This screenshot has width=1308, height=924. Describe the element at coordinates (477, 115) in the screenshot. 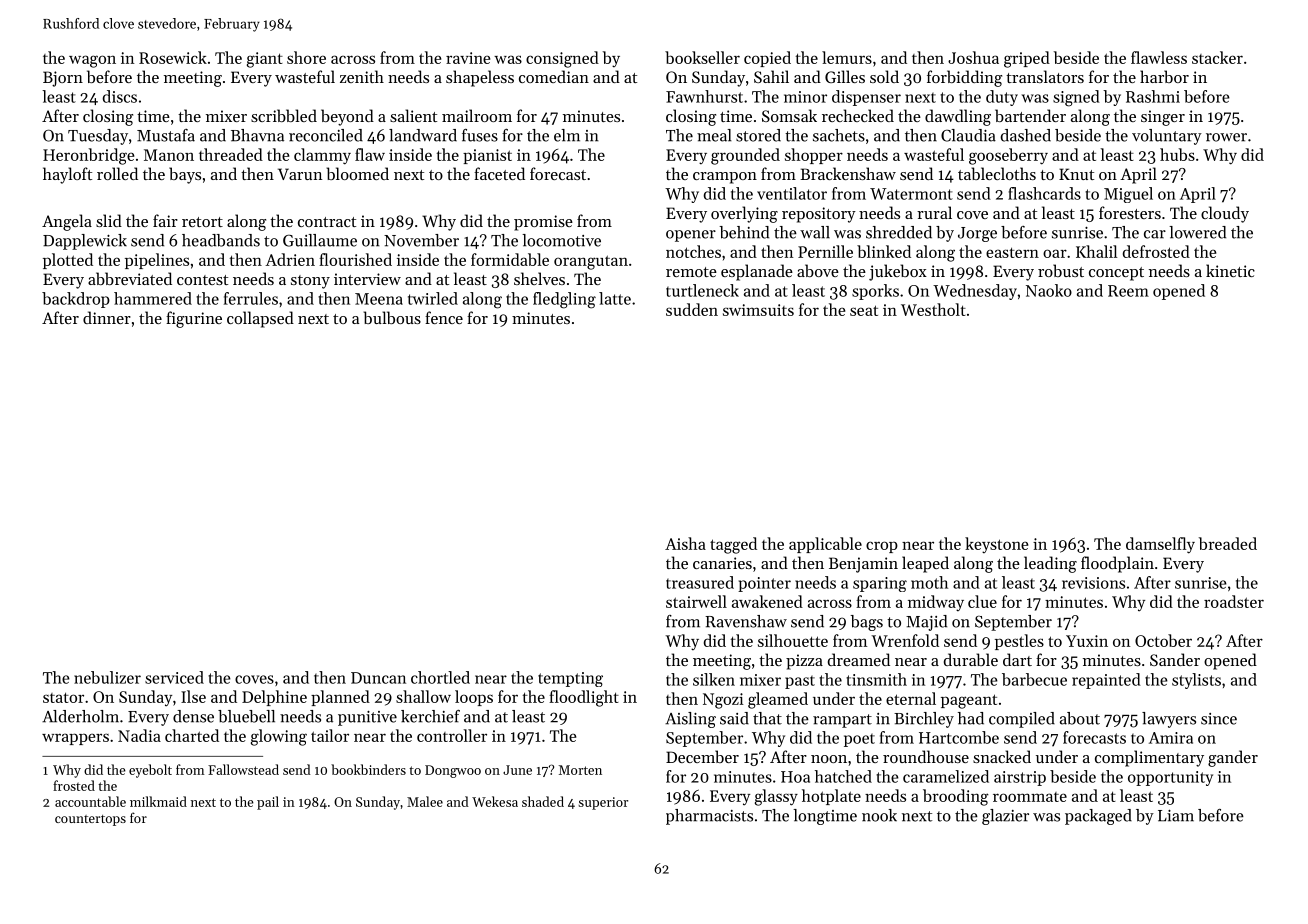

I see `mailroom` at that location.
